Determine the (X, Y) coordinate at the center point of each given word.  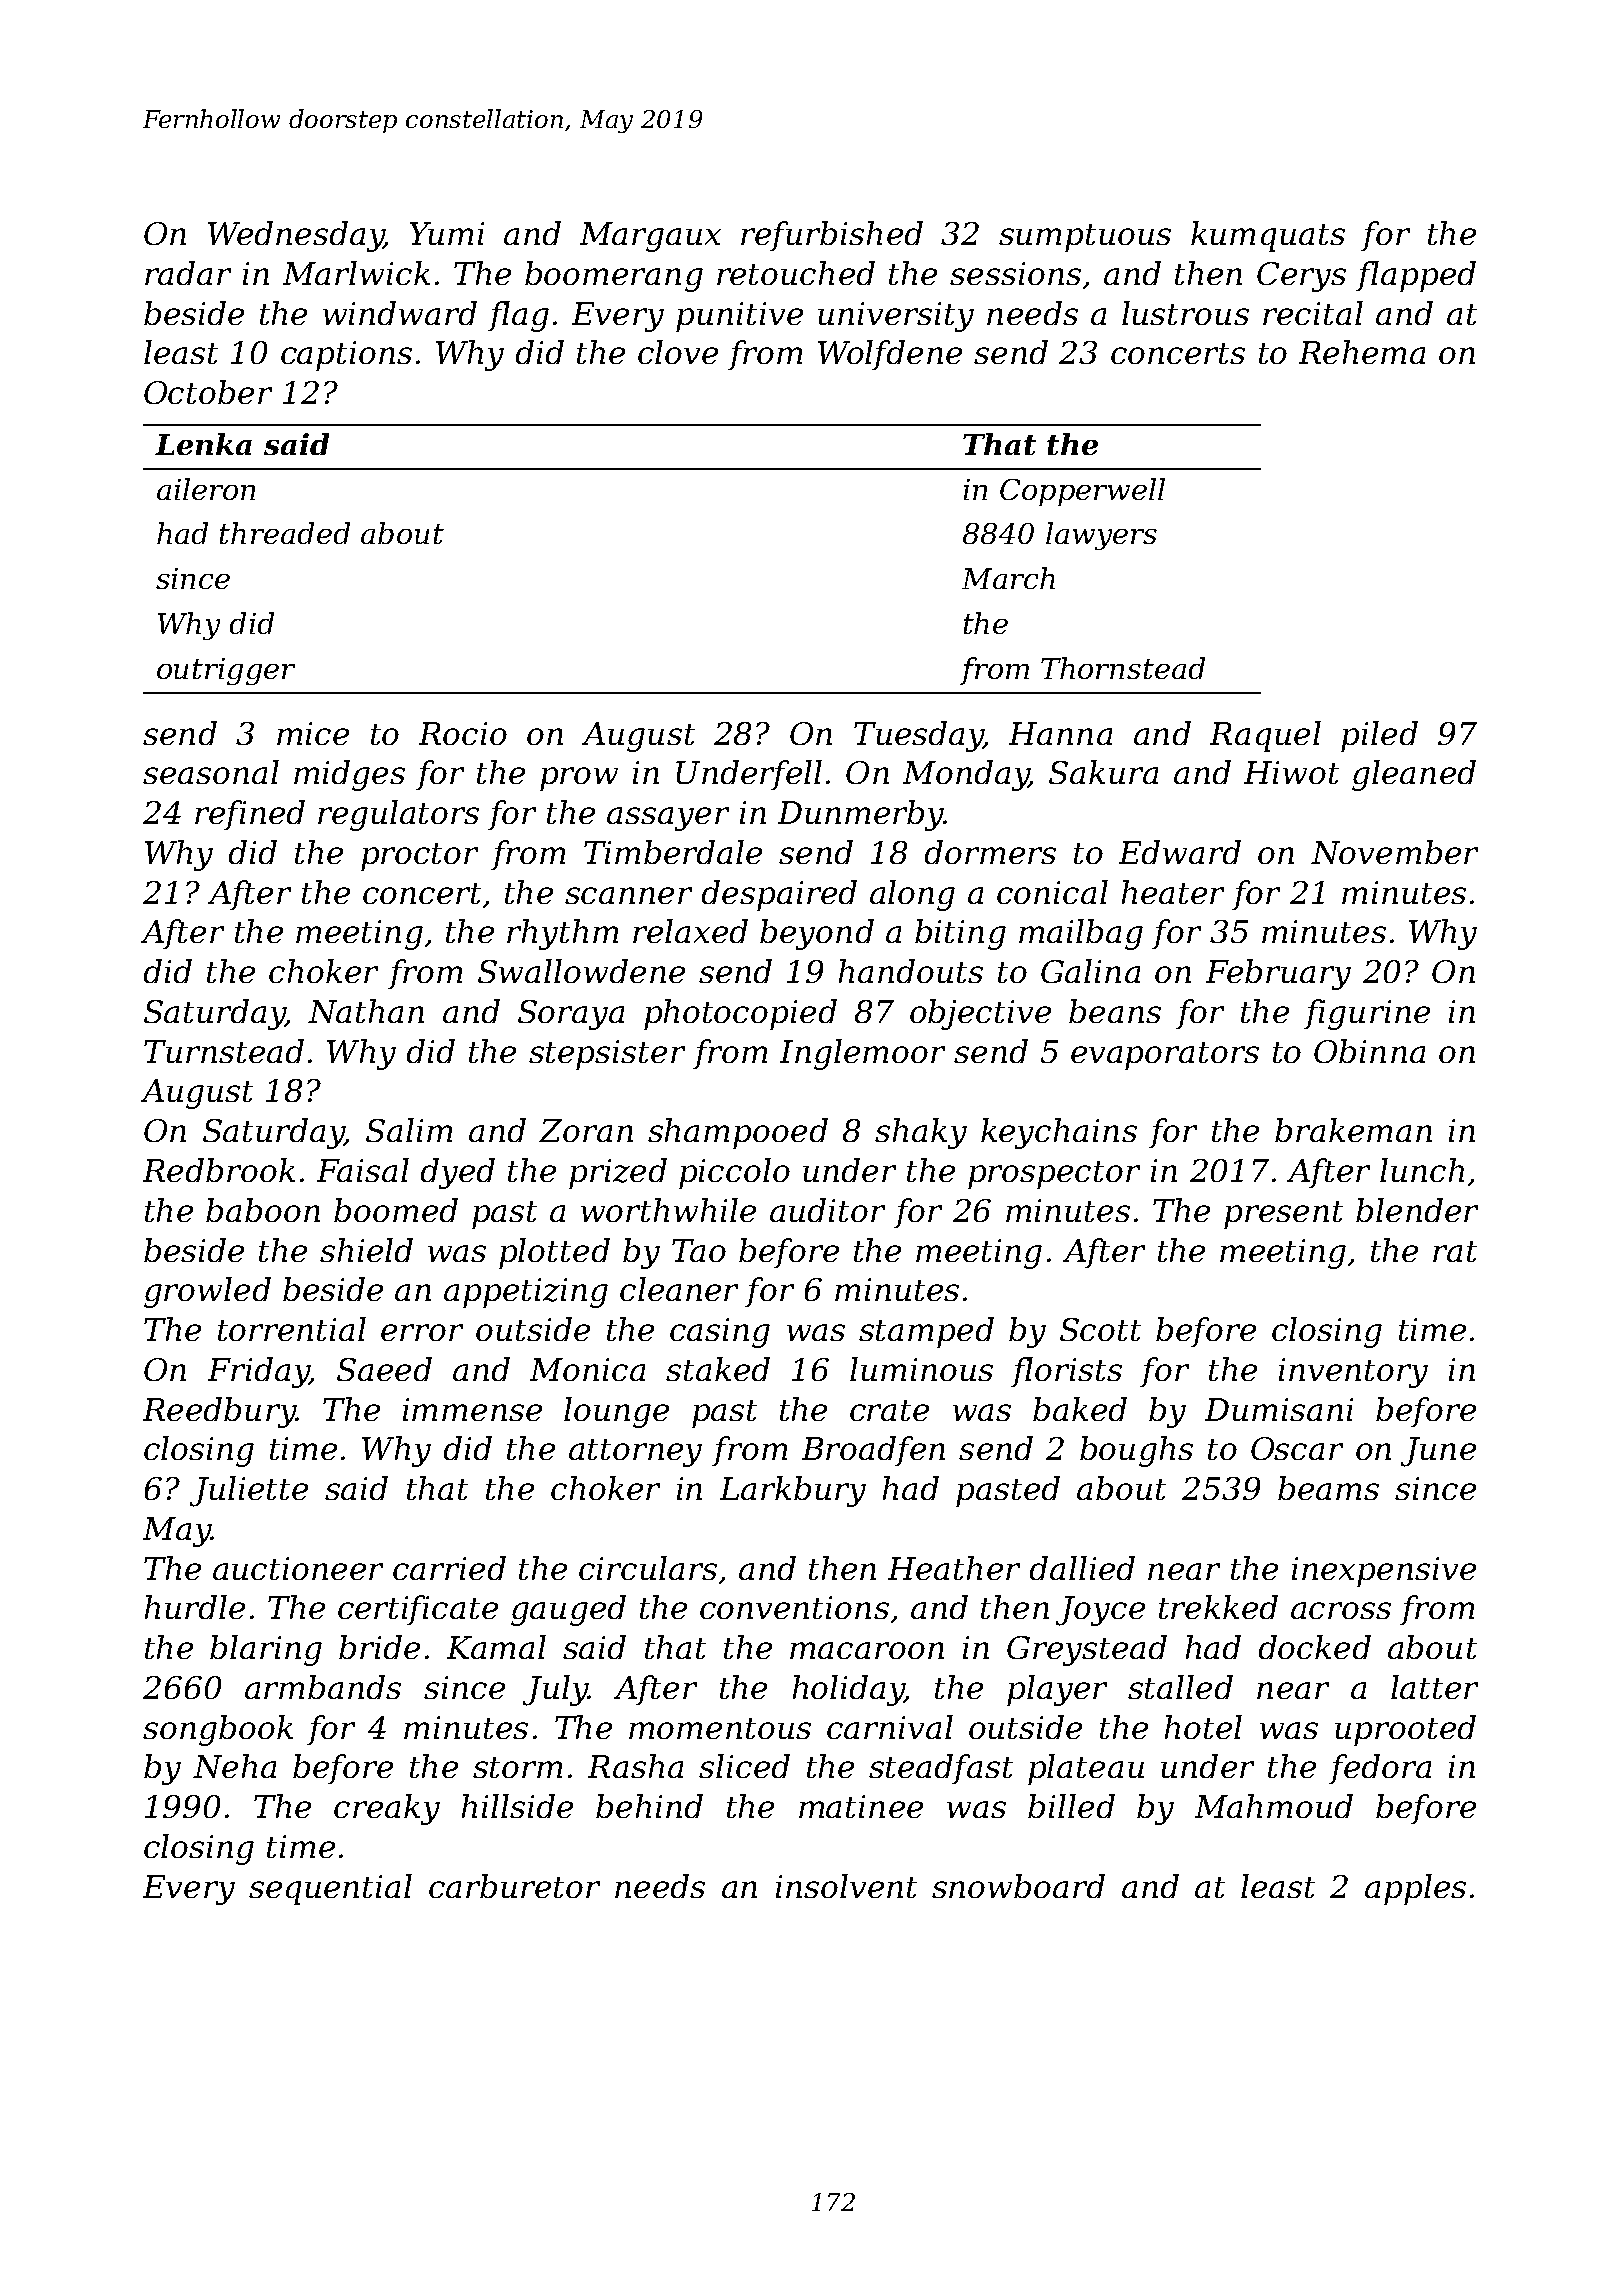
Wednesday (296, 236)
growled (207, 1292)
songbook (218, 1730)
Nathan (366, 1011)
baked (1080, 1409)
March (1008, 578)
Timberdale (673, 852)
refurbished (832, 236)
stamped (926, 1332)
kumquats (1268, 236)
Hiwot (1291, 772)
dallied (1082, 1568)
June (1438, 1452)
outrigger (226, 671)
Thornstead (1123, 668)
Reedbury (219, 1412)
